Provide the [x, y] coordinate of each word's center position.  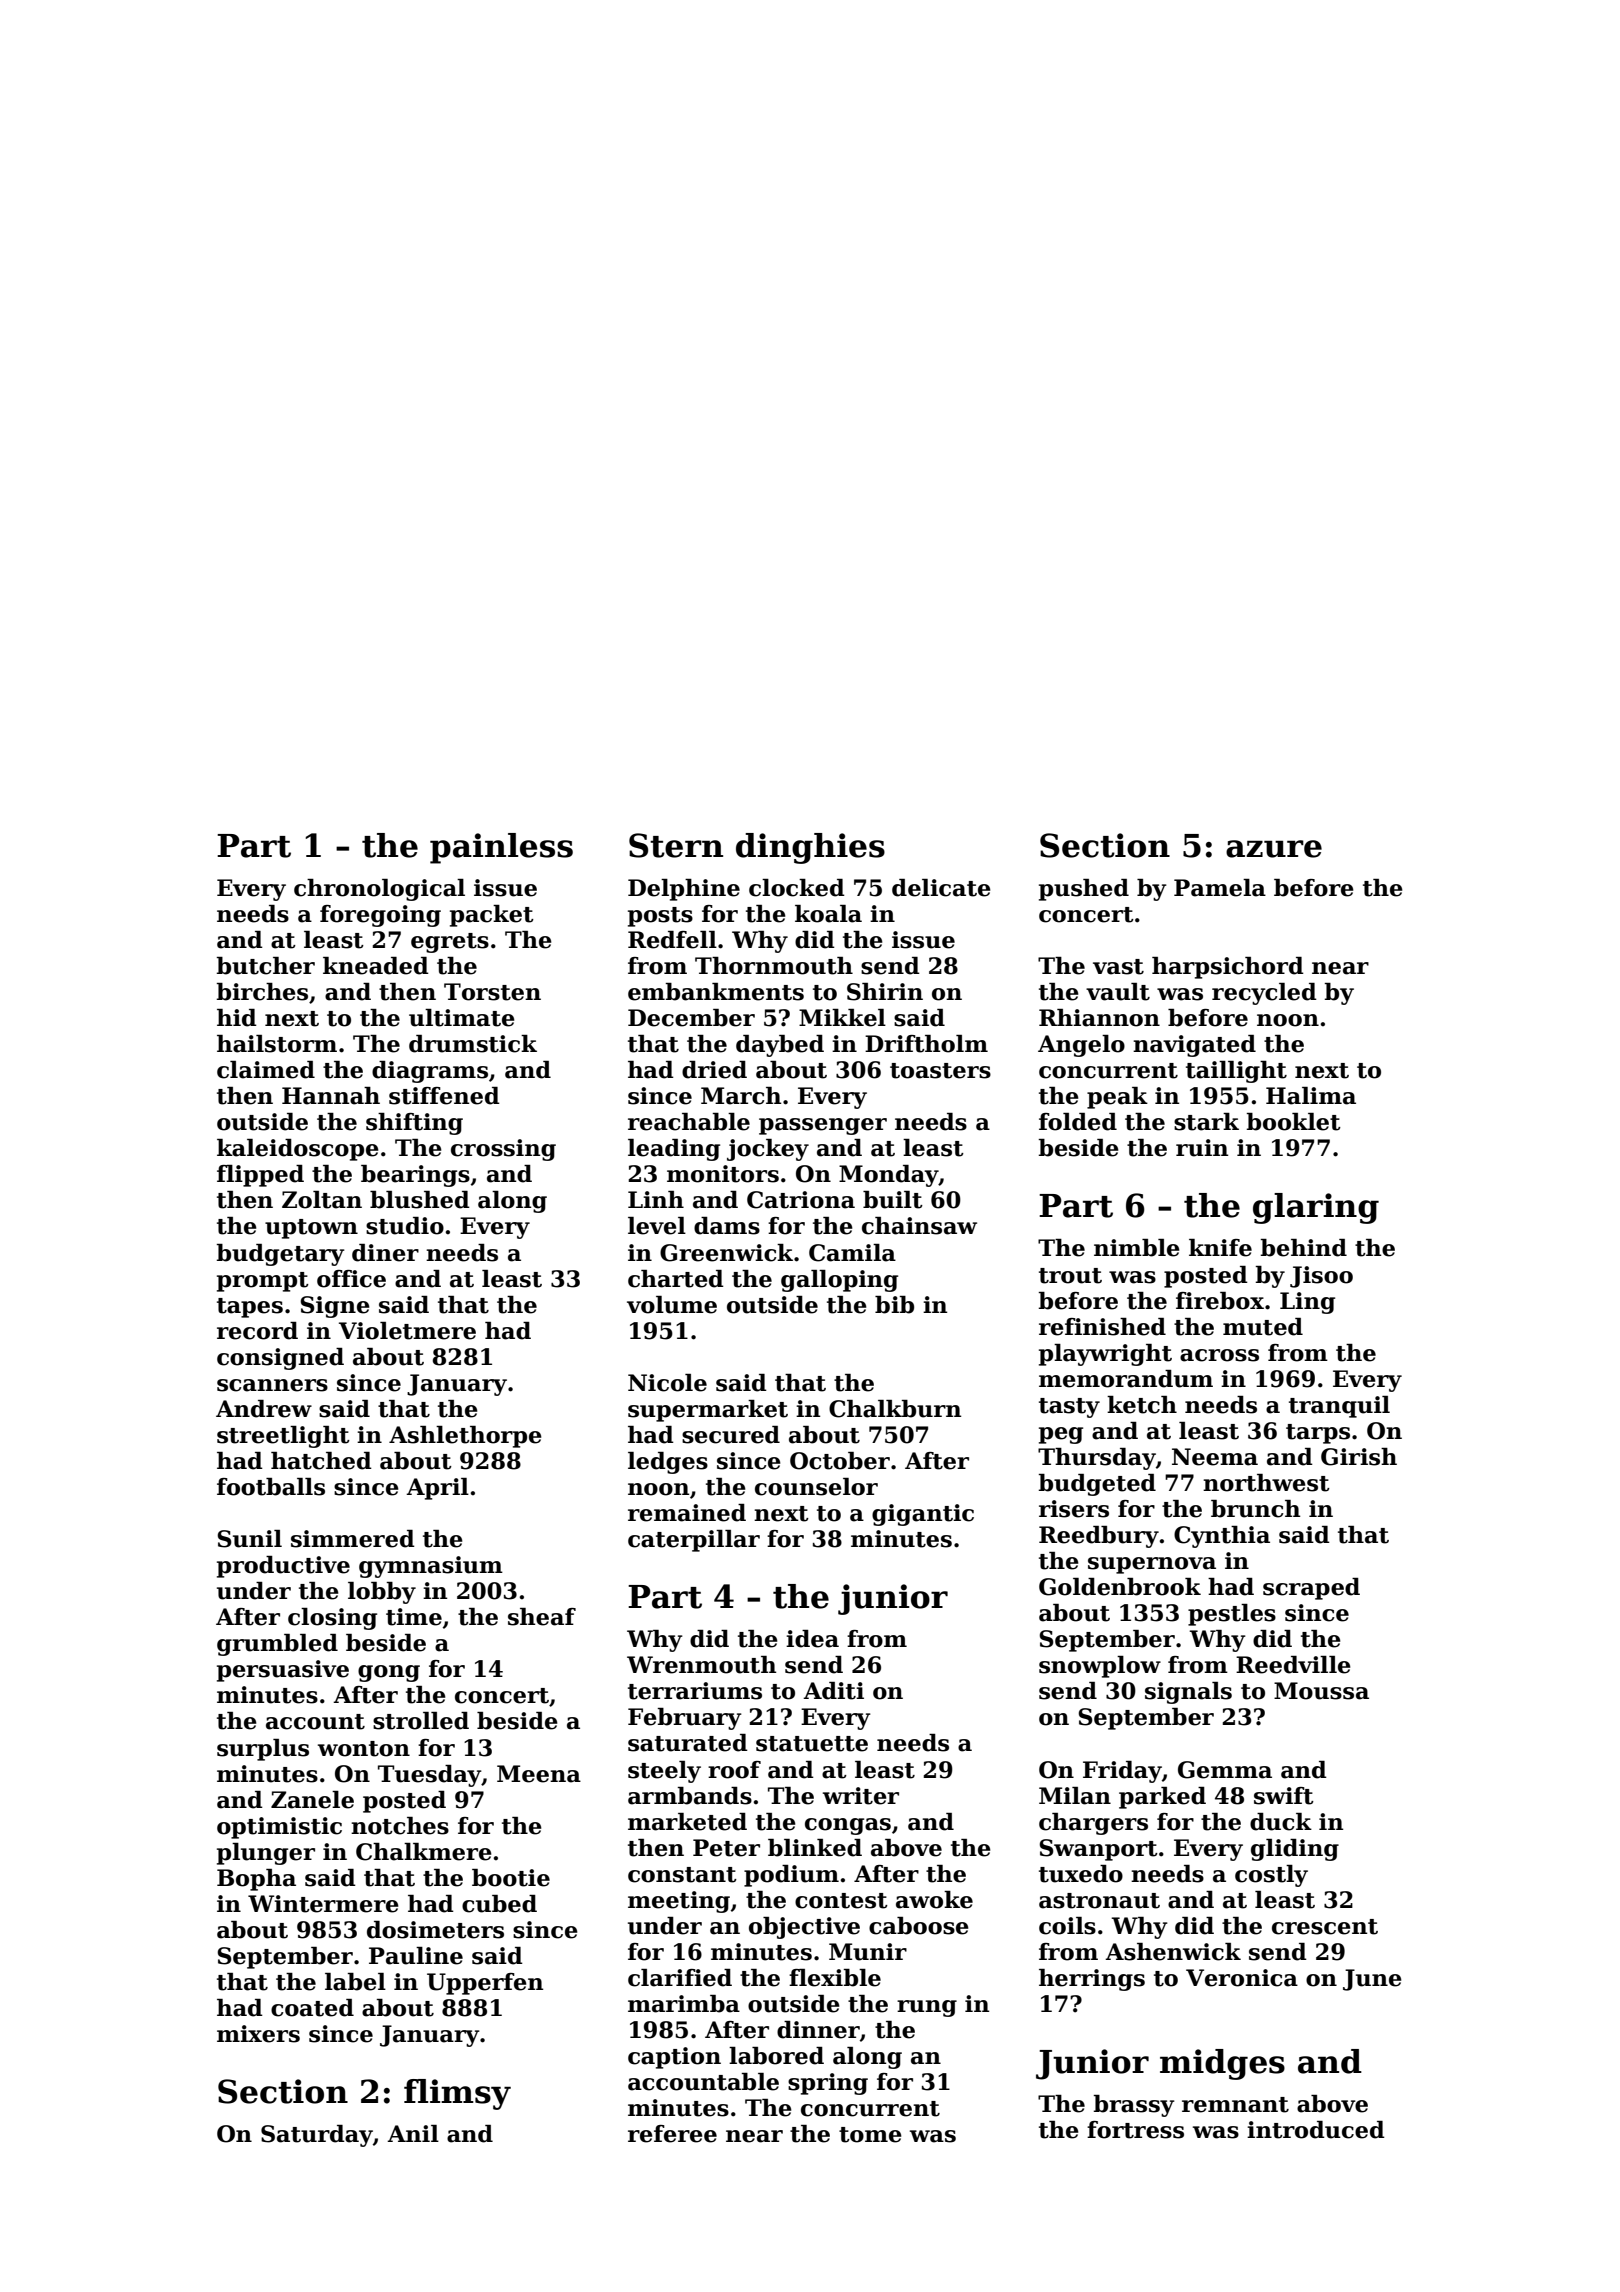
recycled [1264, 994]
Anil [413, 2133]
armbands [690, 1796]
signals [1188, 1693]
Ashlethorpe [465, 1437]
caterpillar [694, 1541]
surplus [263, 1750]
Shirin [885, 992]
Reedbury [1099, 1537]
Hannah [331, 1096]
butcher [266, 966]
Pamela [1220, 888]
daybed [780, 1046]
